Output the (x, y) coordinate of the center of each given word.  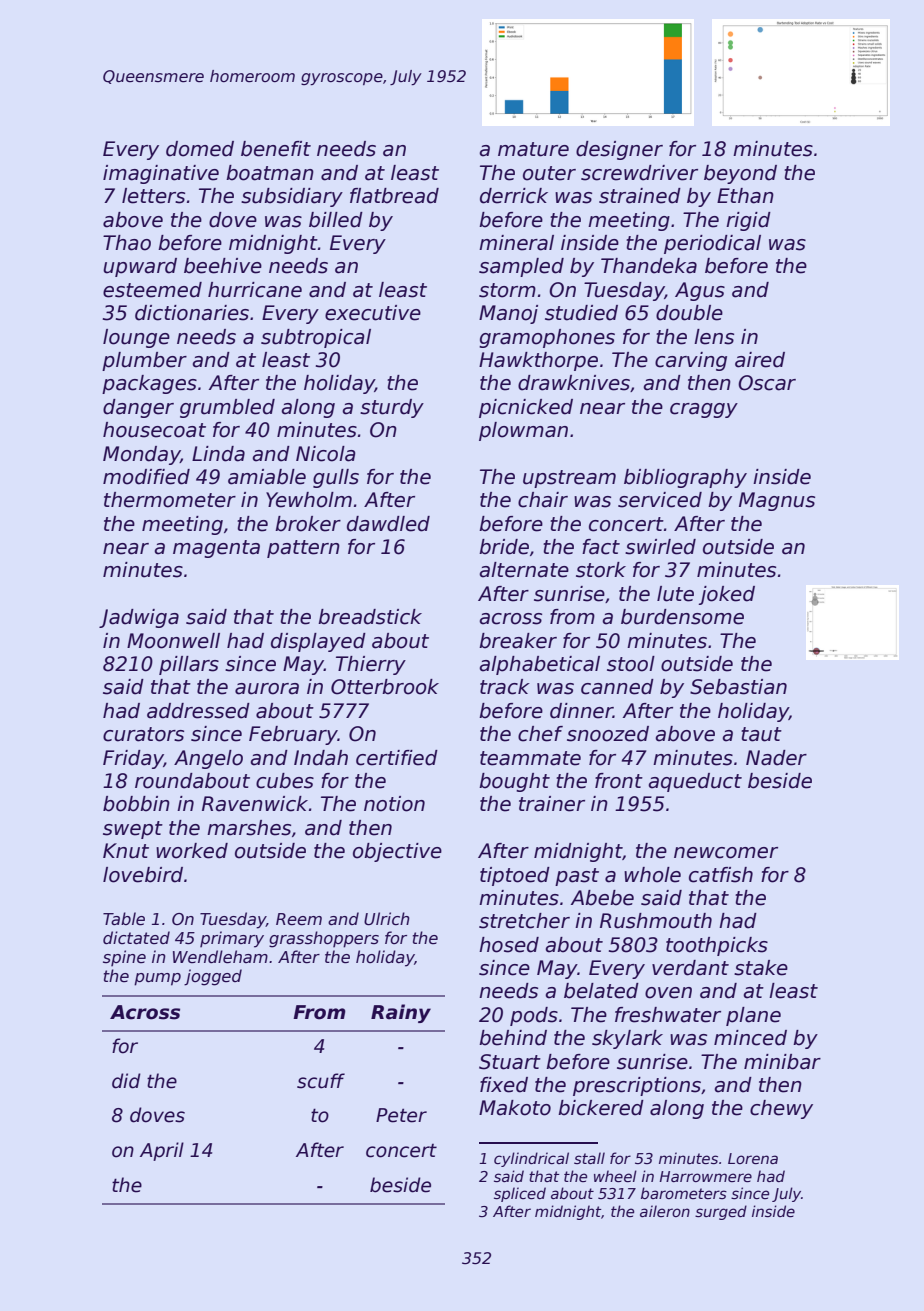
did (126, 1081)
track (505, 687)
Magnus (777, 501)
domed (200, 149)
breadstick (370, 617)
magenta (216, 549)
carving (691, 361)
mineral (516, 243)
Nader (776, 758)
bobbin (136, 804)
